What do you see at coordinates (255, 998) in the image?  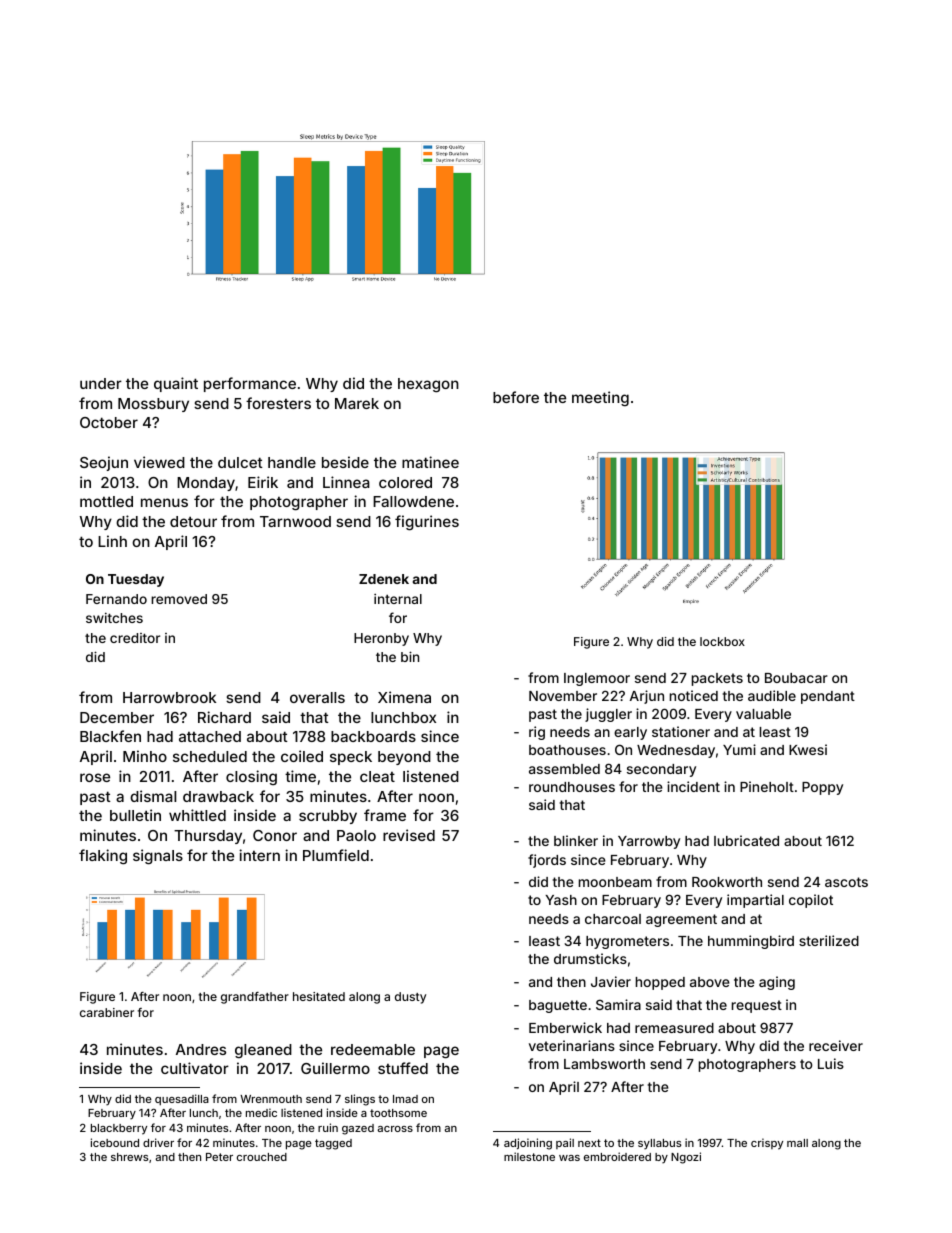 I see `grandfather` at bounding box center [255, 998].
